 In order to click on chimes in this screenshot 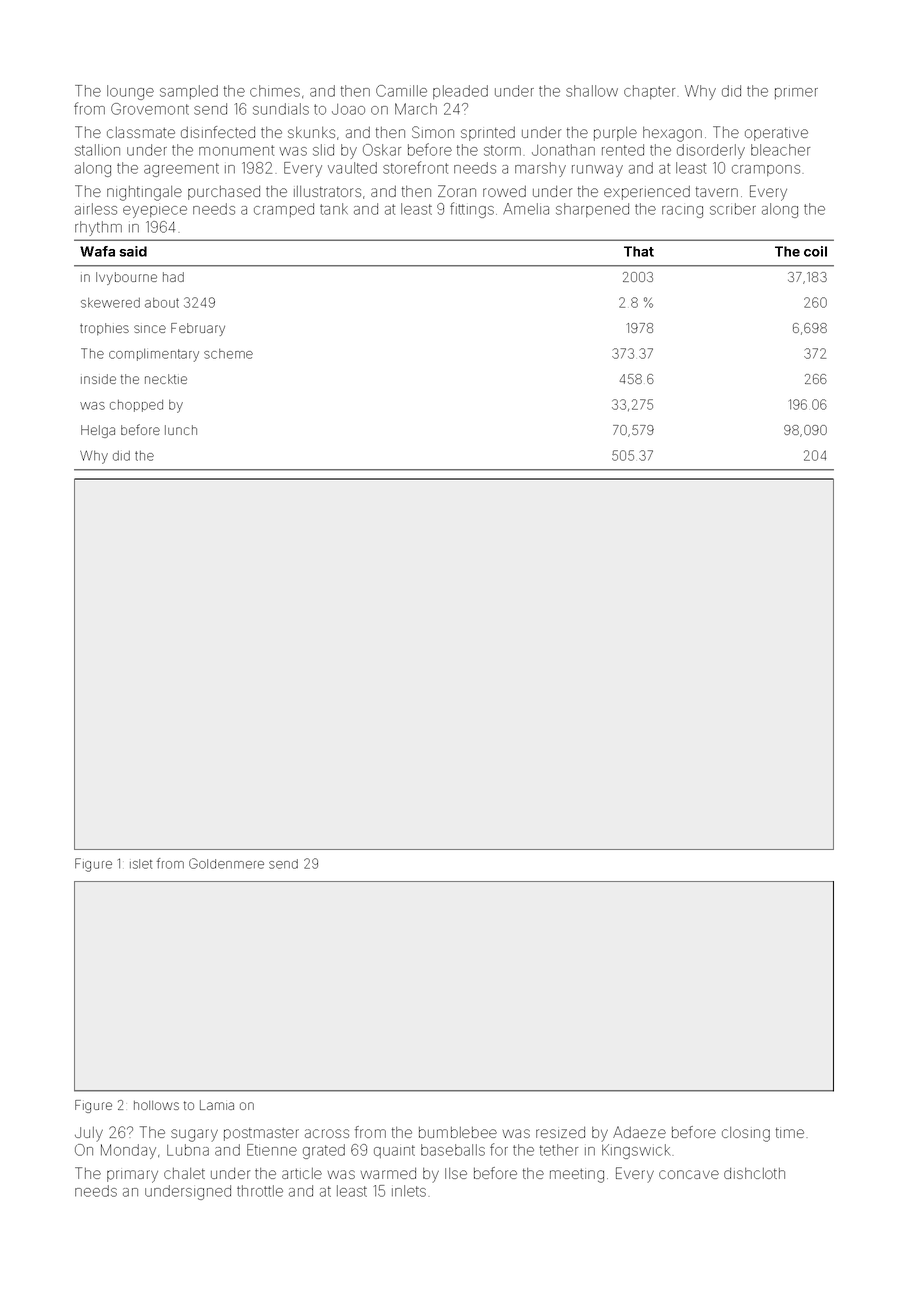, I will do `click(275, 91)`.
